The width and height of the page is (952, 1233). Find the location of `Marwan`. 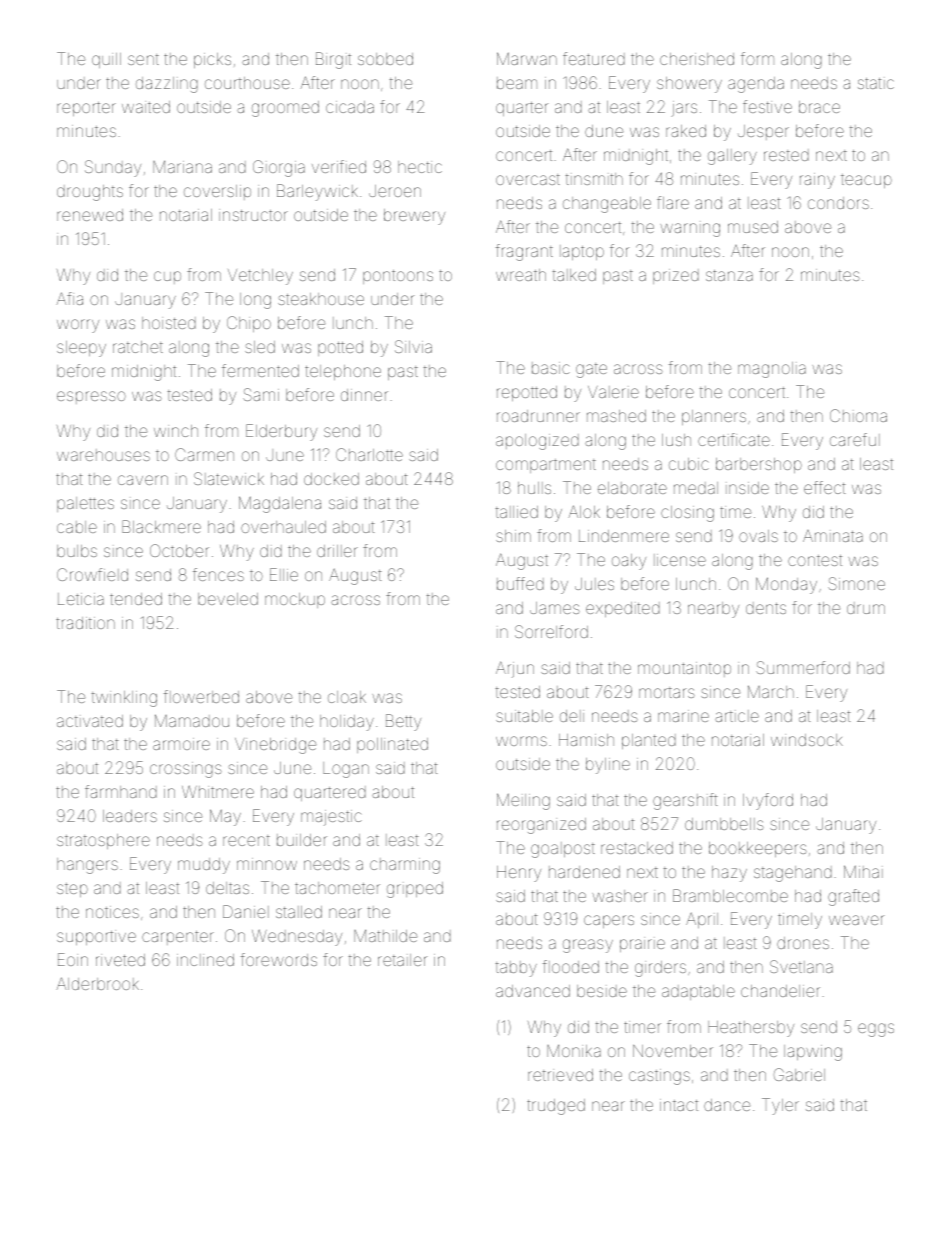

Marwan is located at coordinates (527, 58).
